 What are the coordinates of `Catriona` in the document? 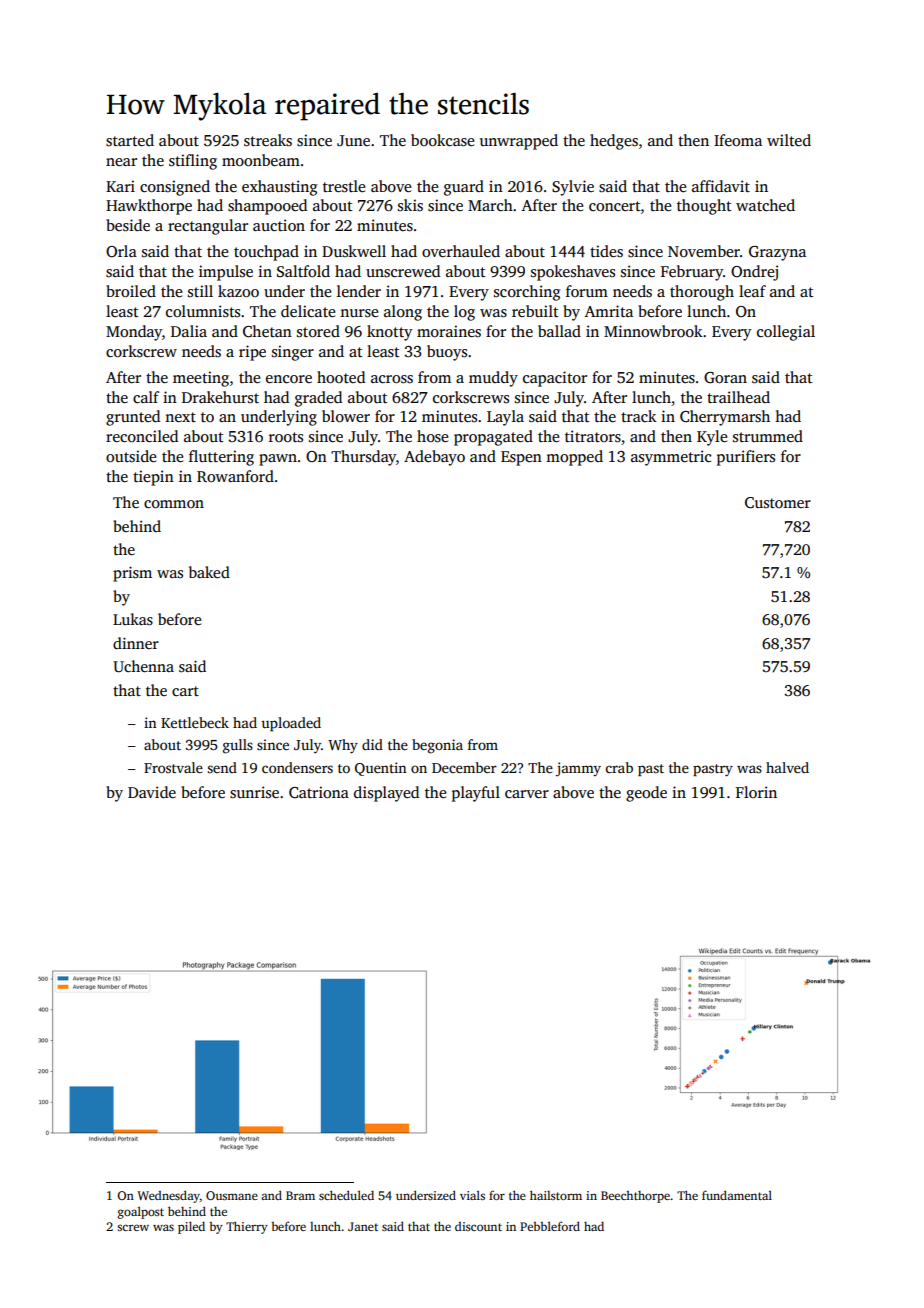 It's located at (319, 792).
